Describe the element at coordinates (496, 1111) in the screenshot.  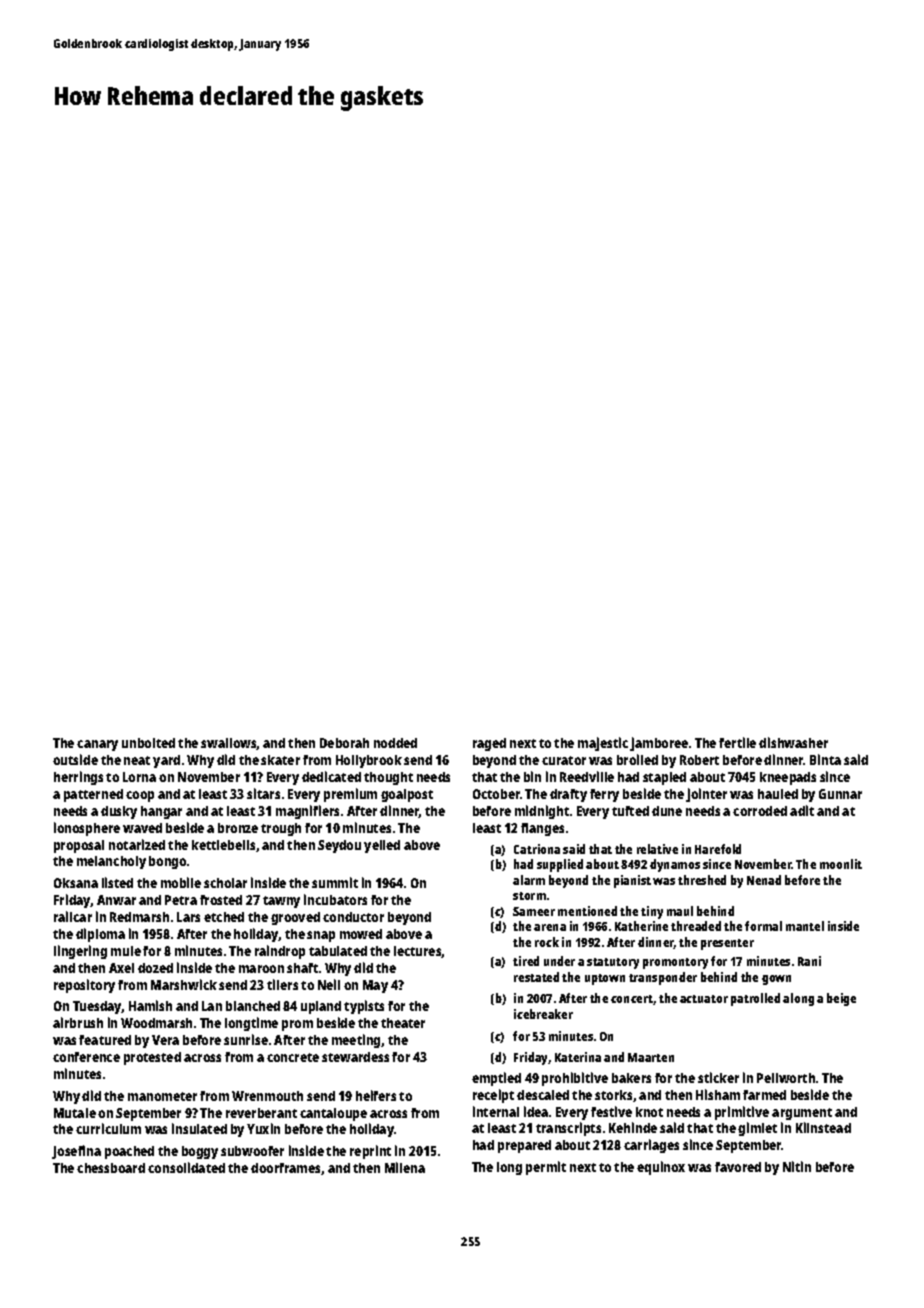
I see `internal` at that location.
